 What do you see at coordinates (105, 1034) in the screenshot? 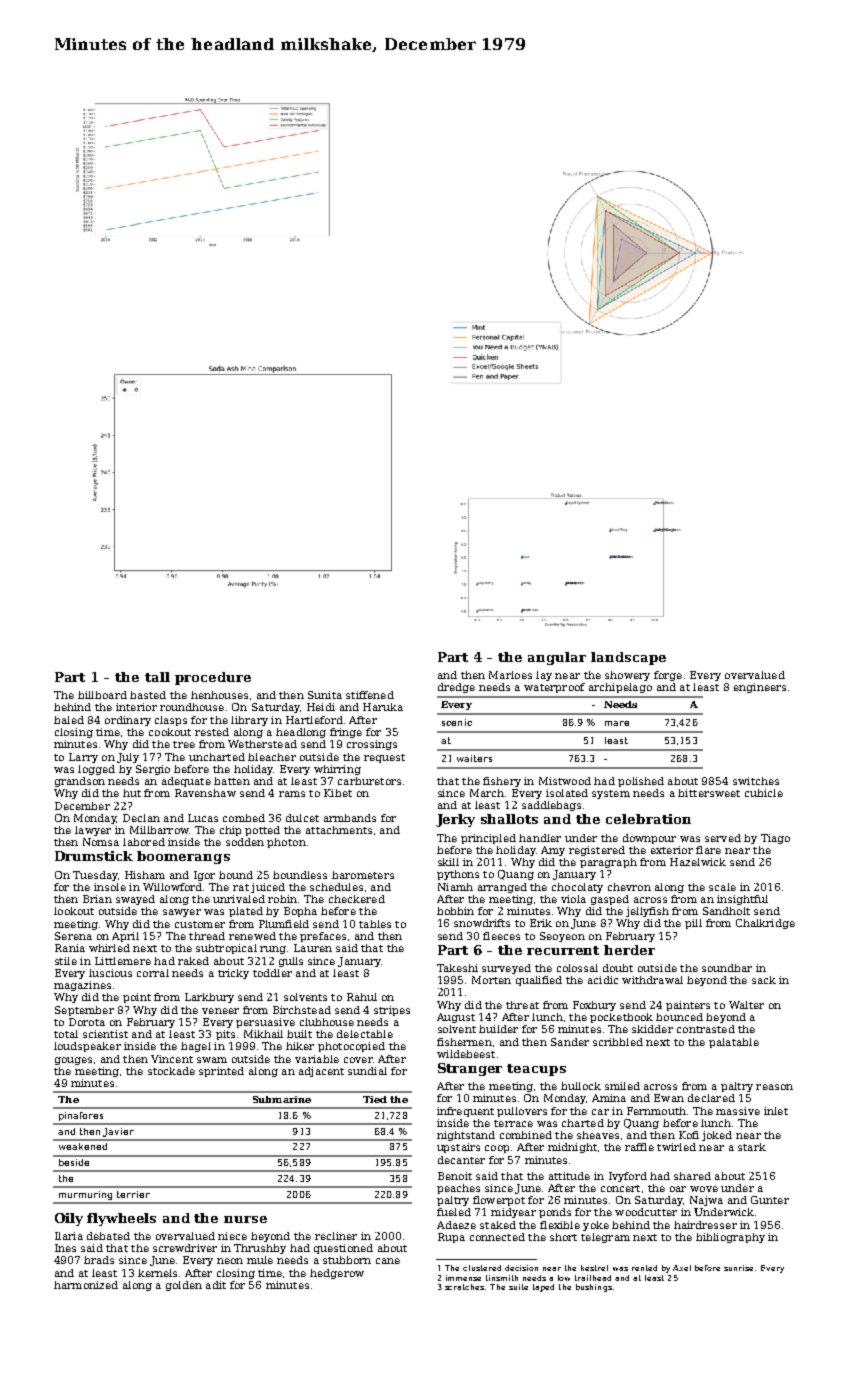
I see `scientist` at bounding box center [105, 1034].
